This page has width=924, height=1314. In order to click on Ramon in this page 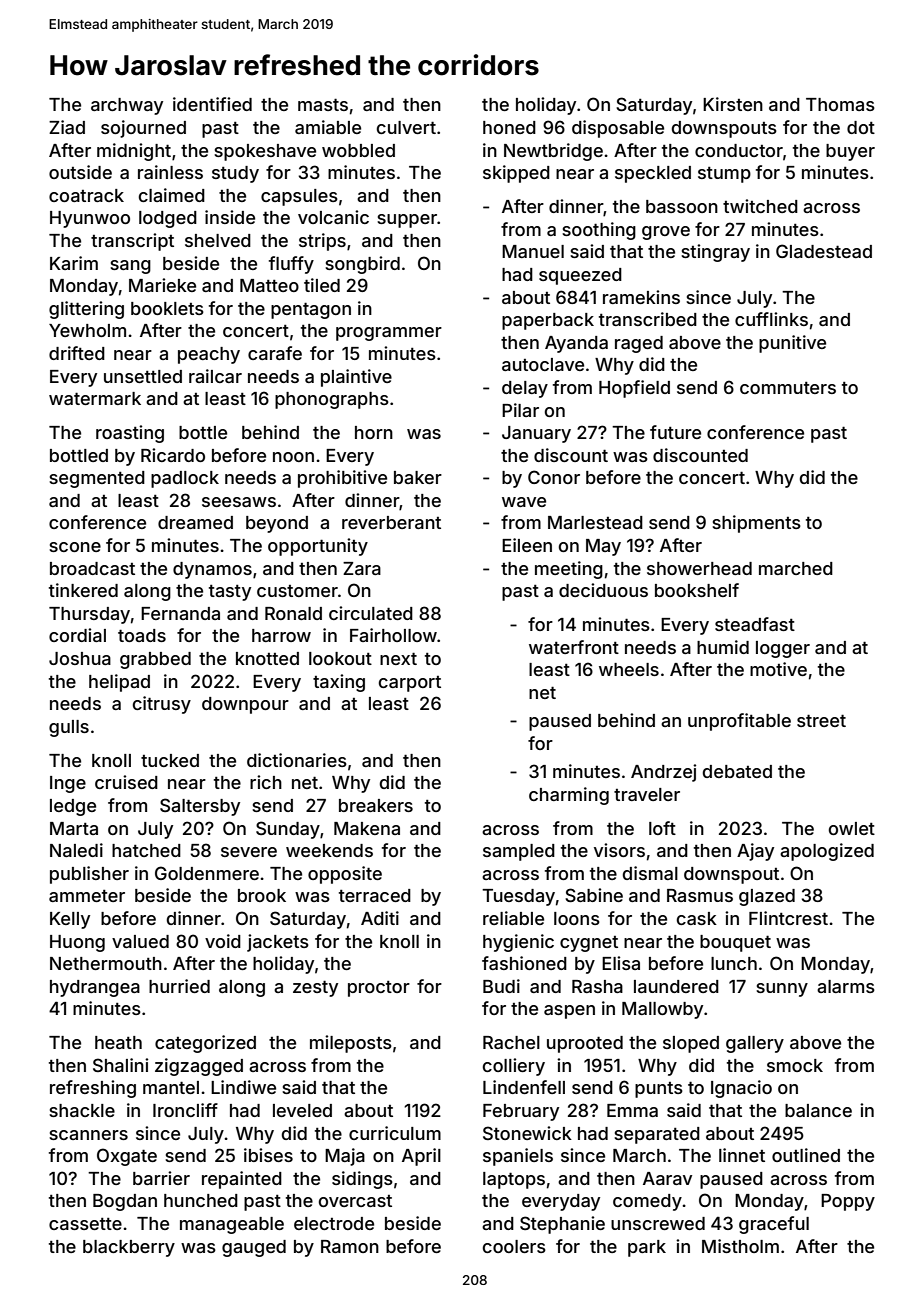, I will do `click(350, 1246)`.
